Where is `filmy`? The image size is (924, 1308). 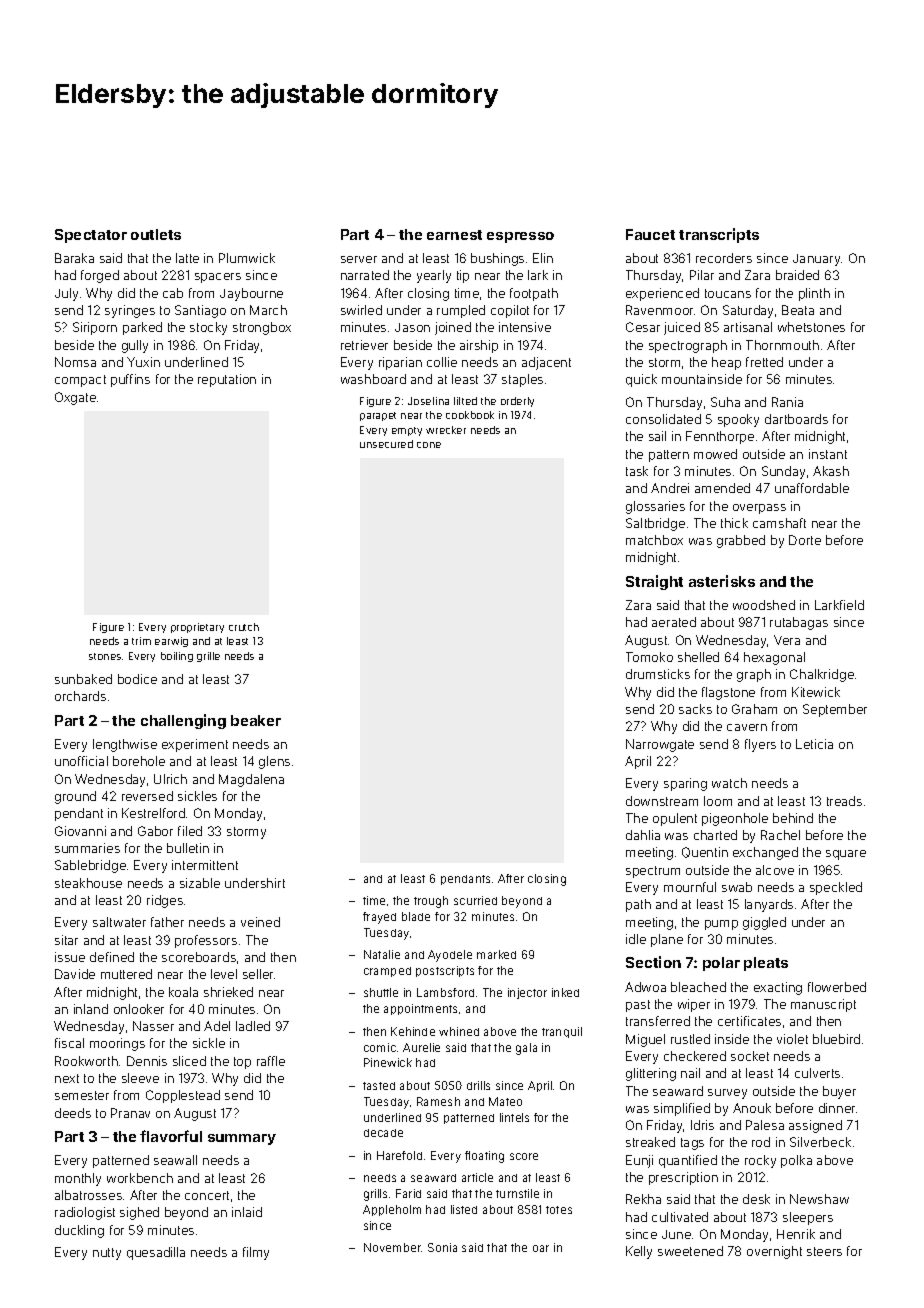 filmy is located at coordinates (256, 1253).
